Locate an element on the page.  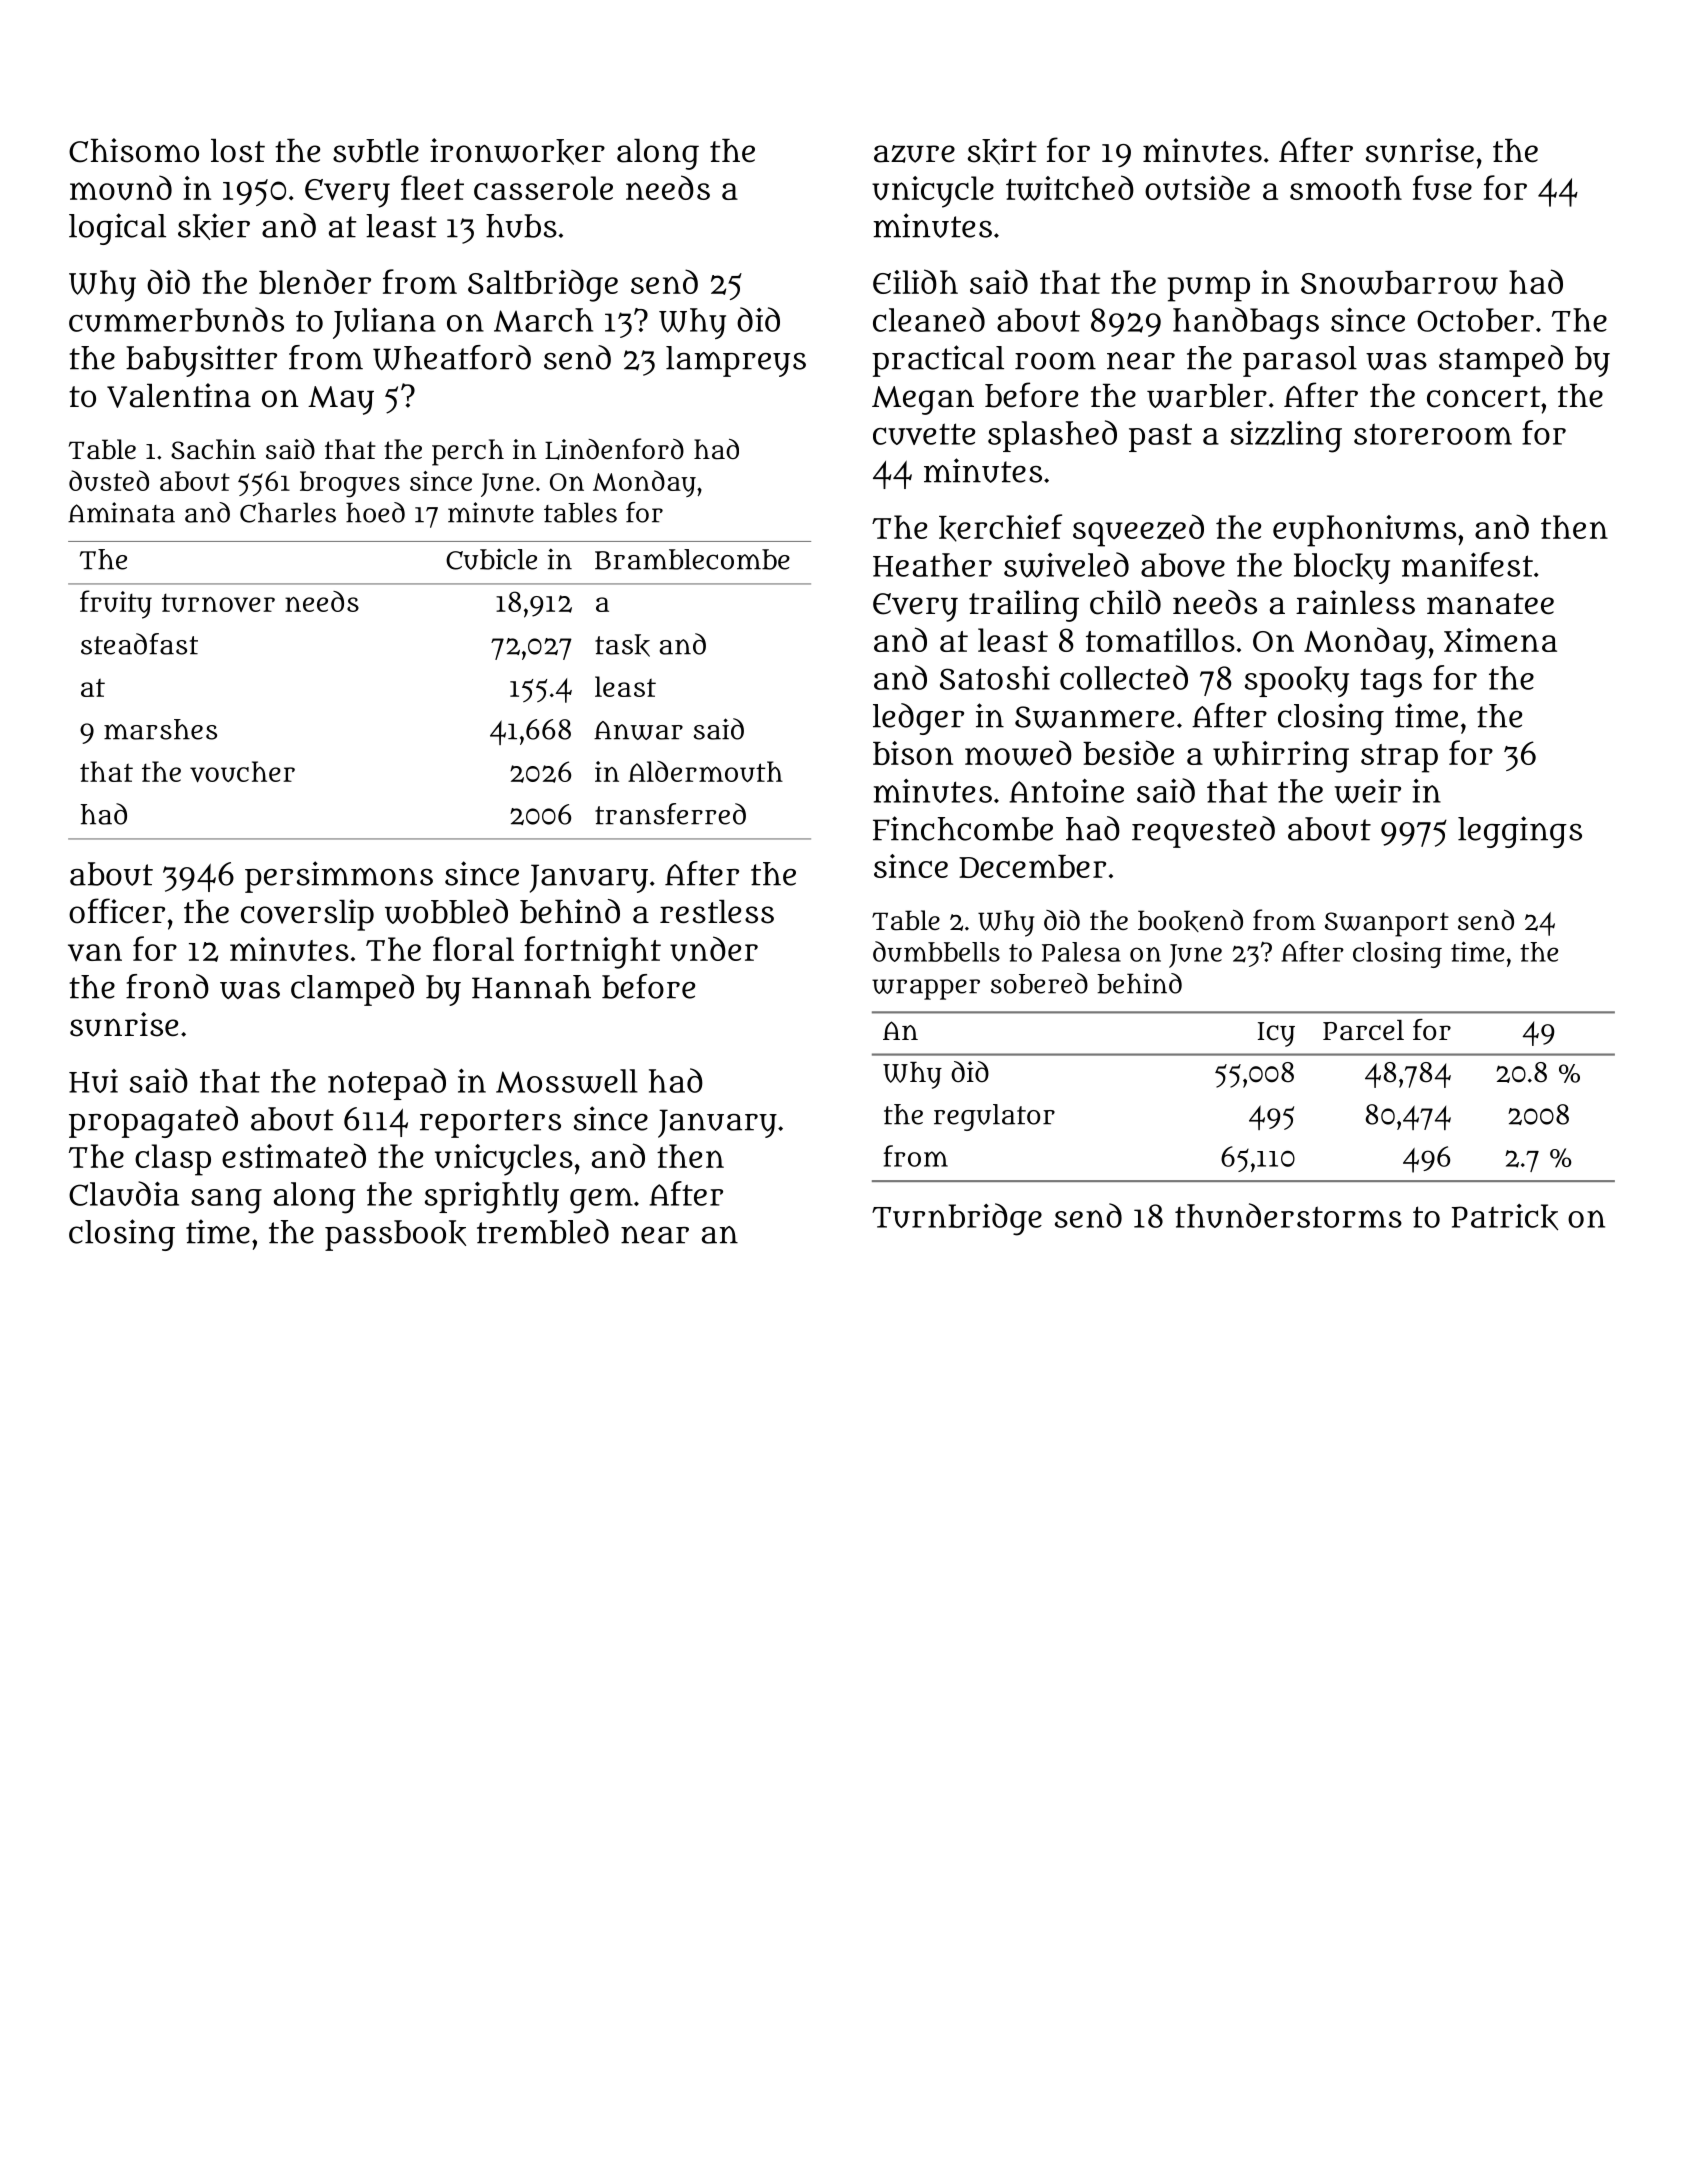
regulator is located at coordinates (994, 1117).
